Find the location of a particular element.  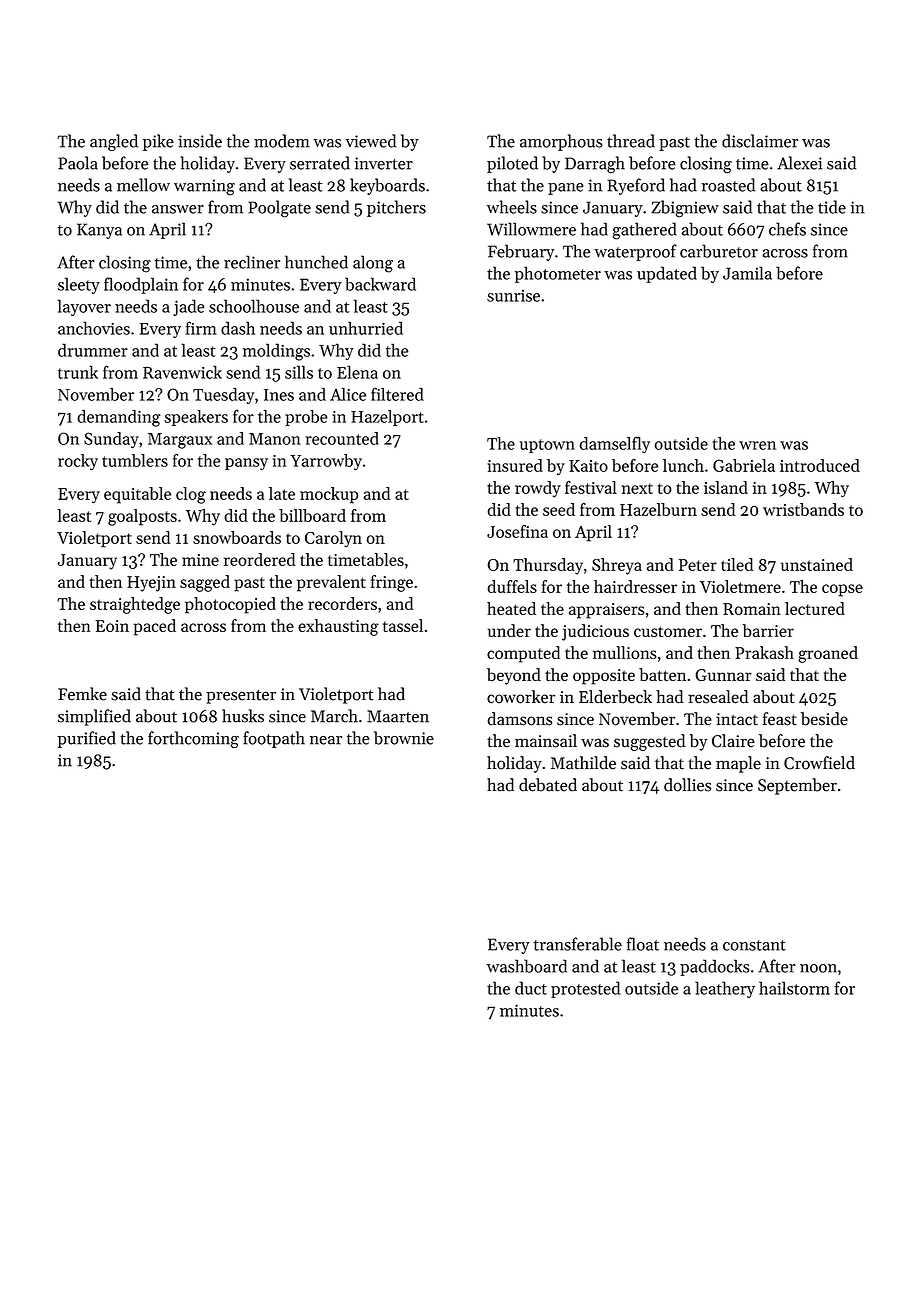

duct is located at coordinates (531, 988).
